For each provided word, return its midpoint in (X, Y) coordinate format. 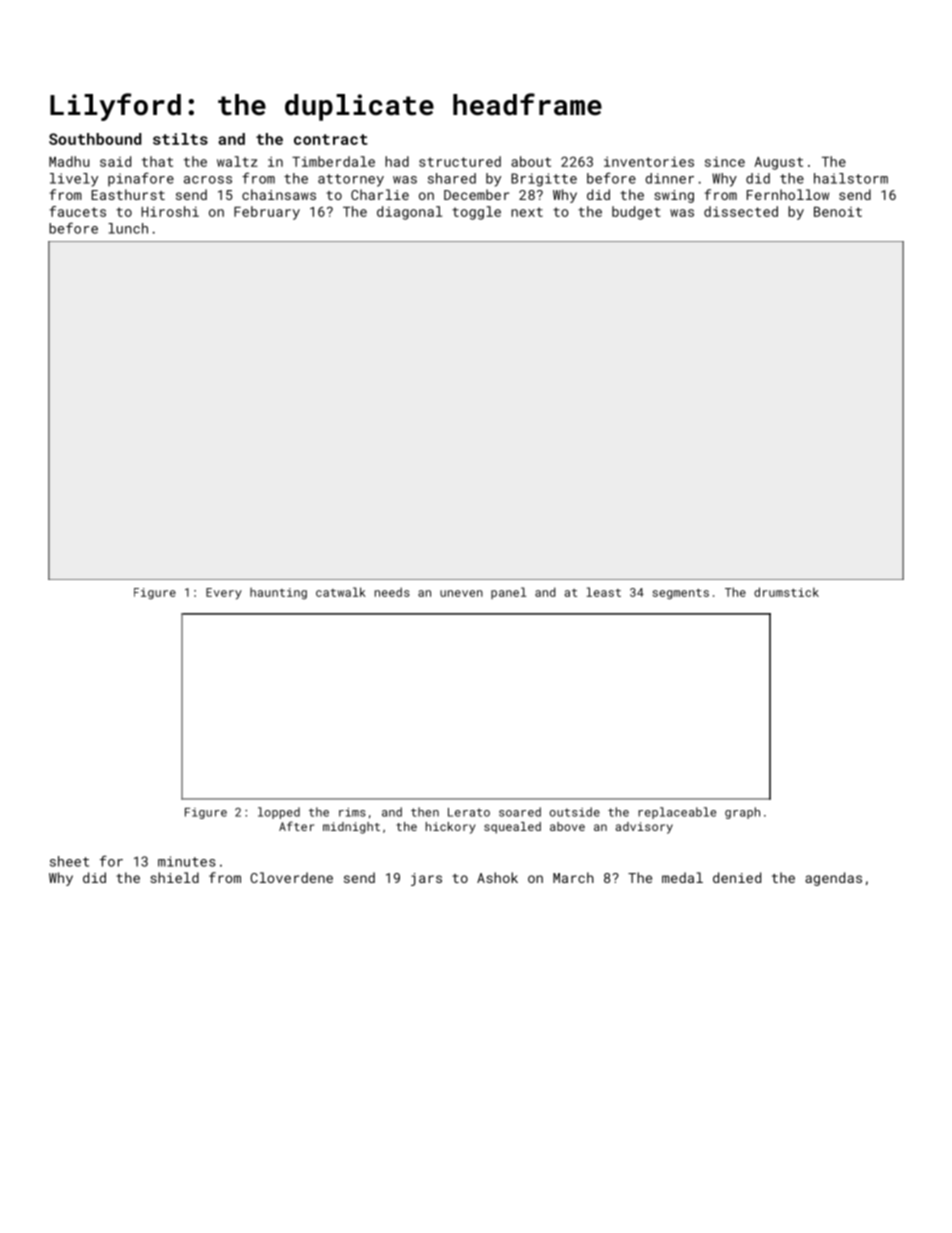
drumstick (786, 592)
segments (681, 594)
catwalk (341, 592)
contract (331, 139)
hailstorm (851, 178)
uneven (461, 593)
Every (224, 594)
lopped (279, 813)
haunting (278, 593)
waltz (237, 161)
